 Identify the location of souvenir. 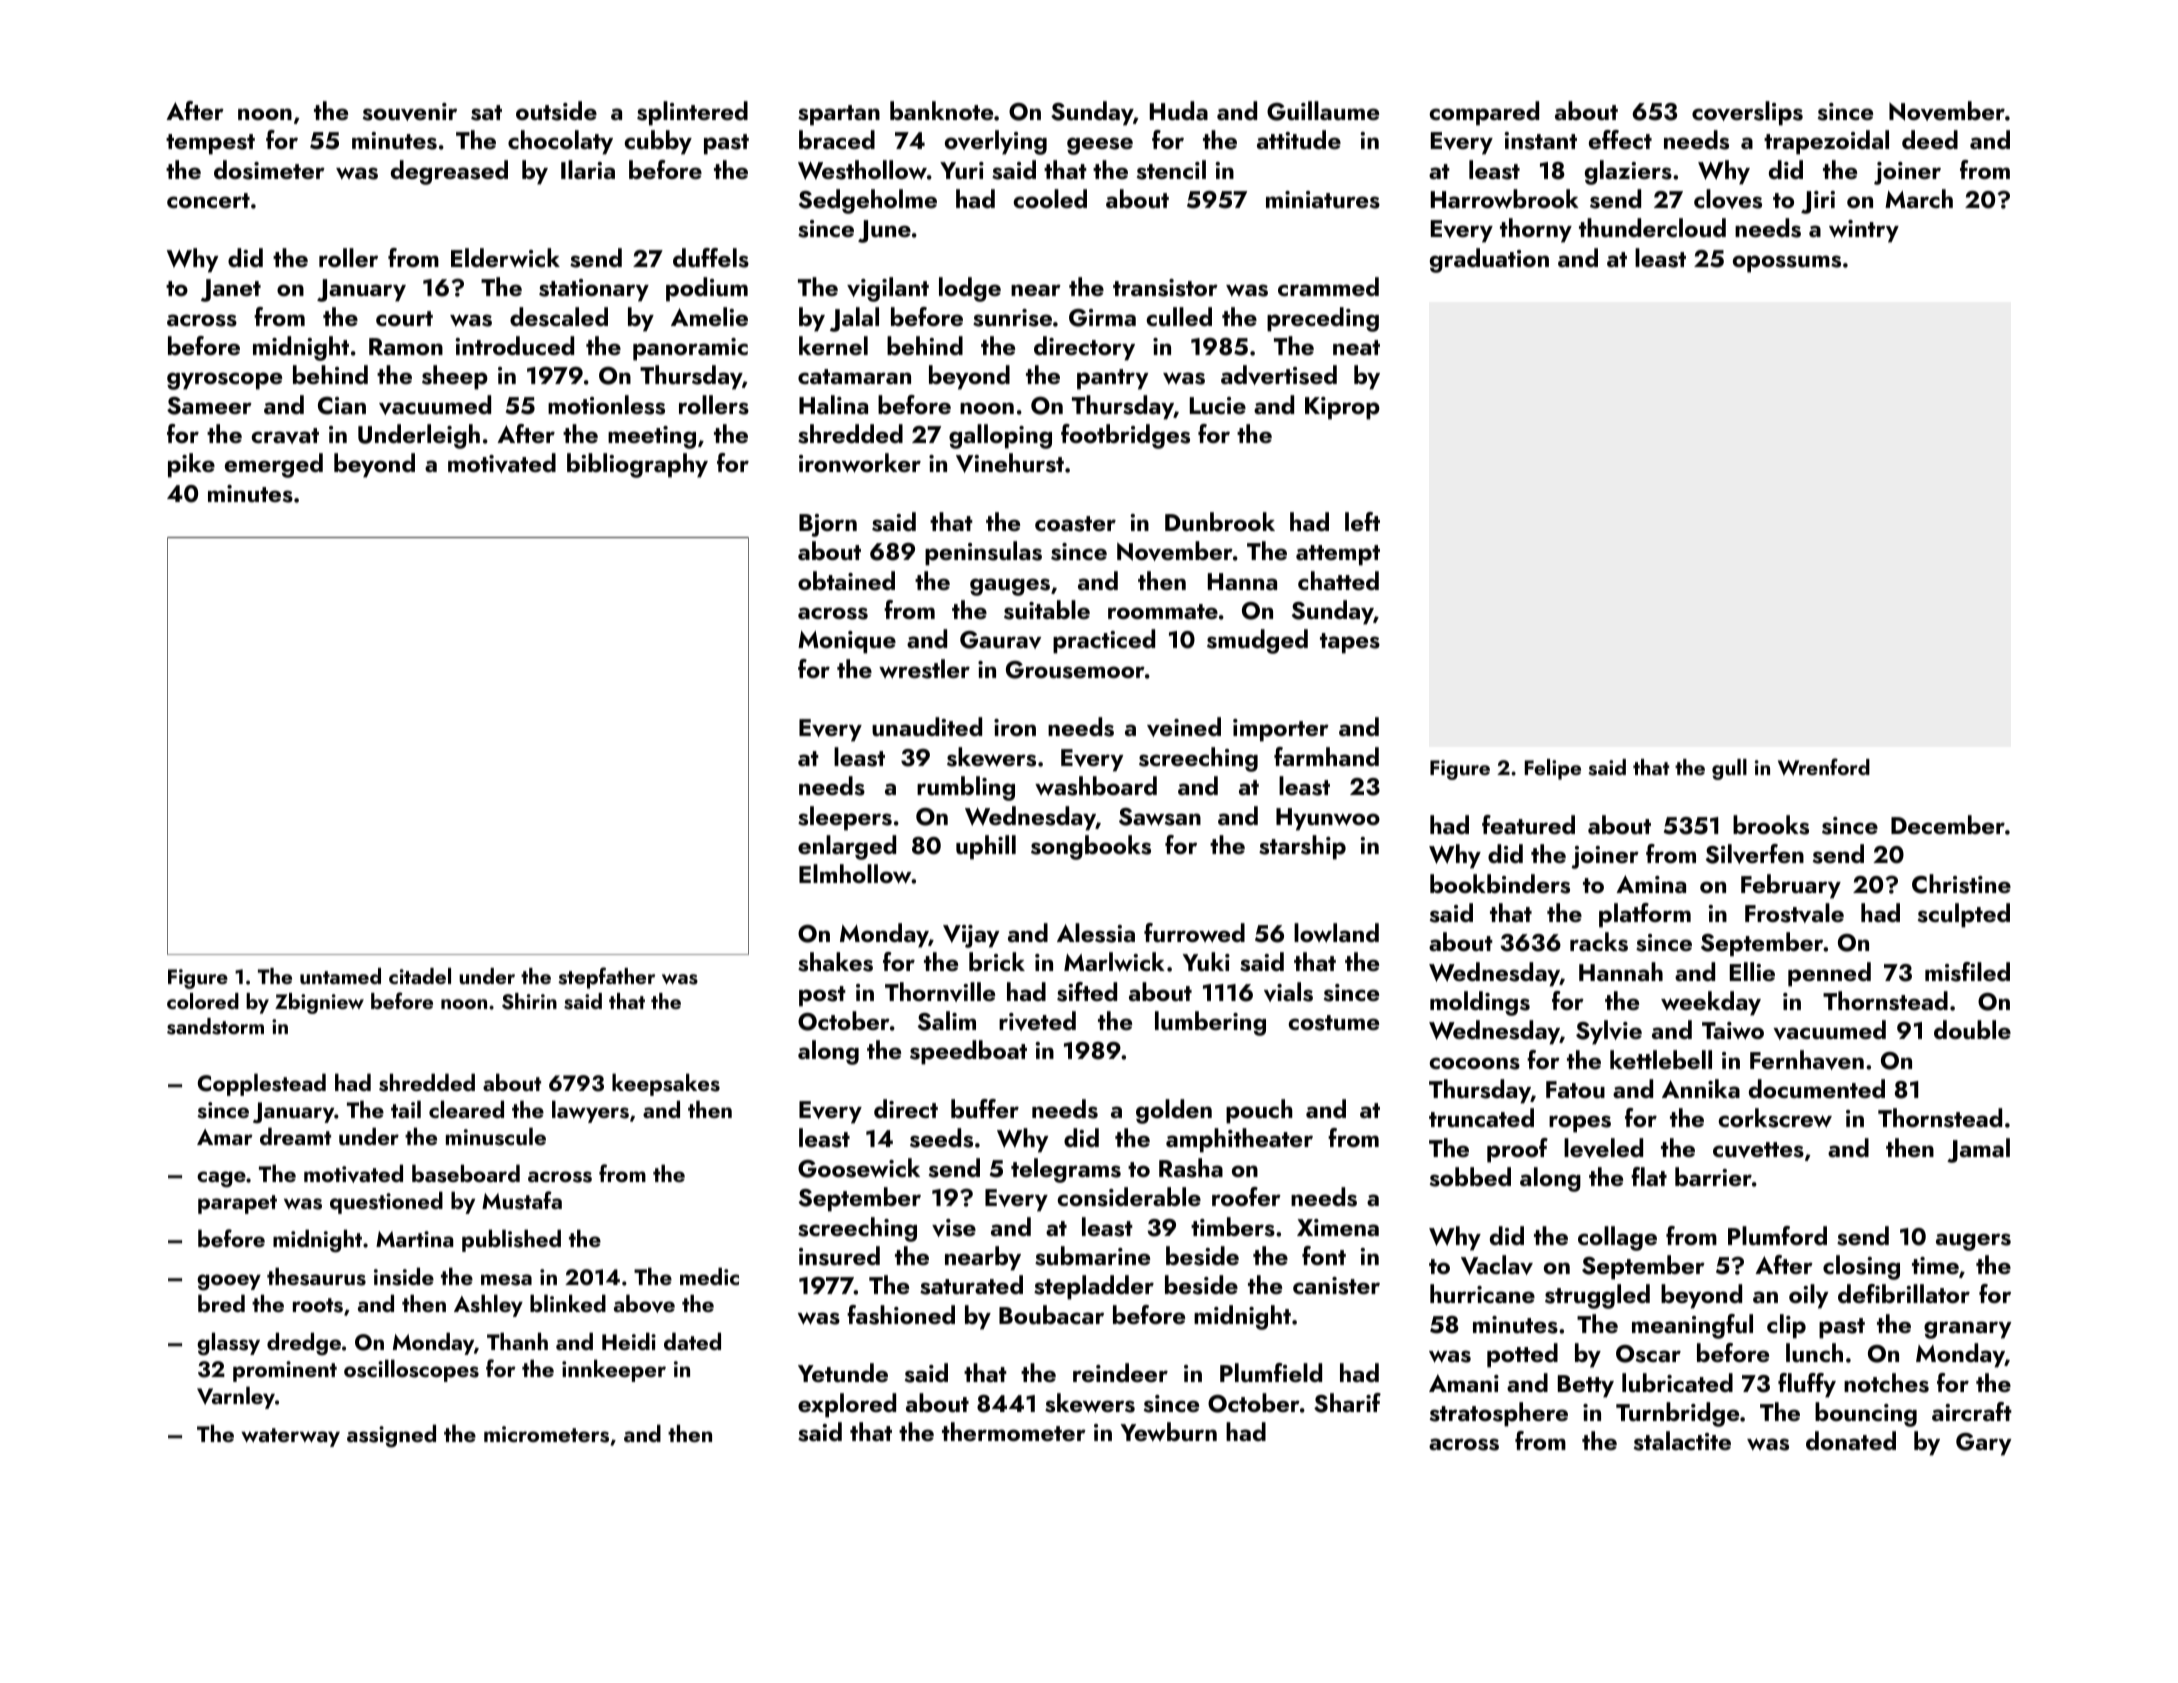
(410, 112).
